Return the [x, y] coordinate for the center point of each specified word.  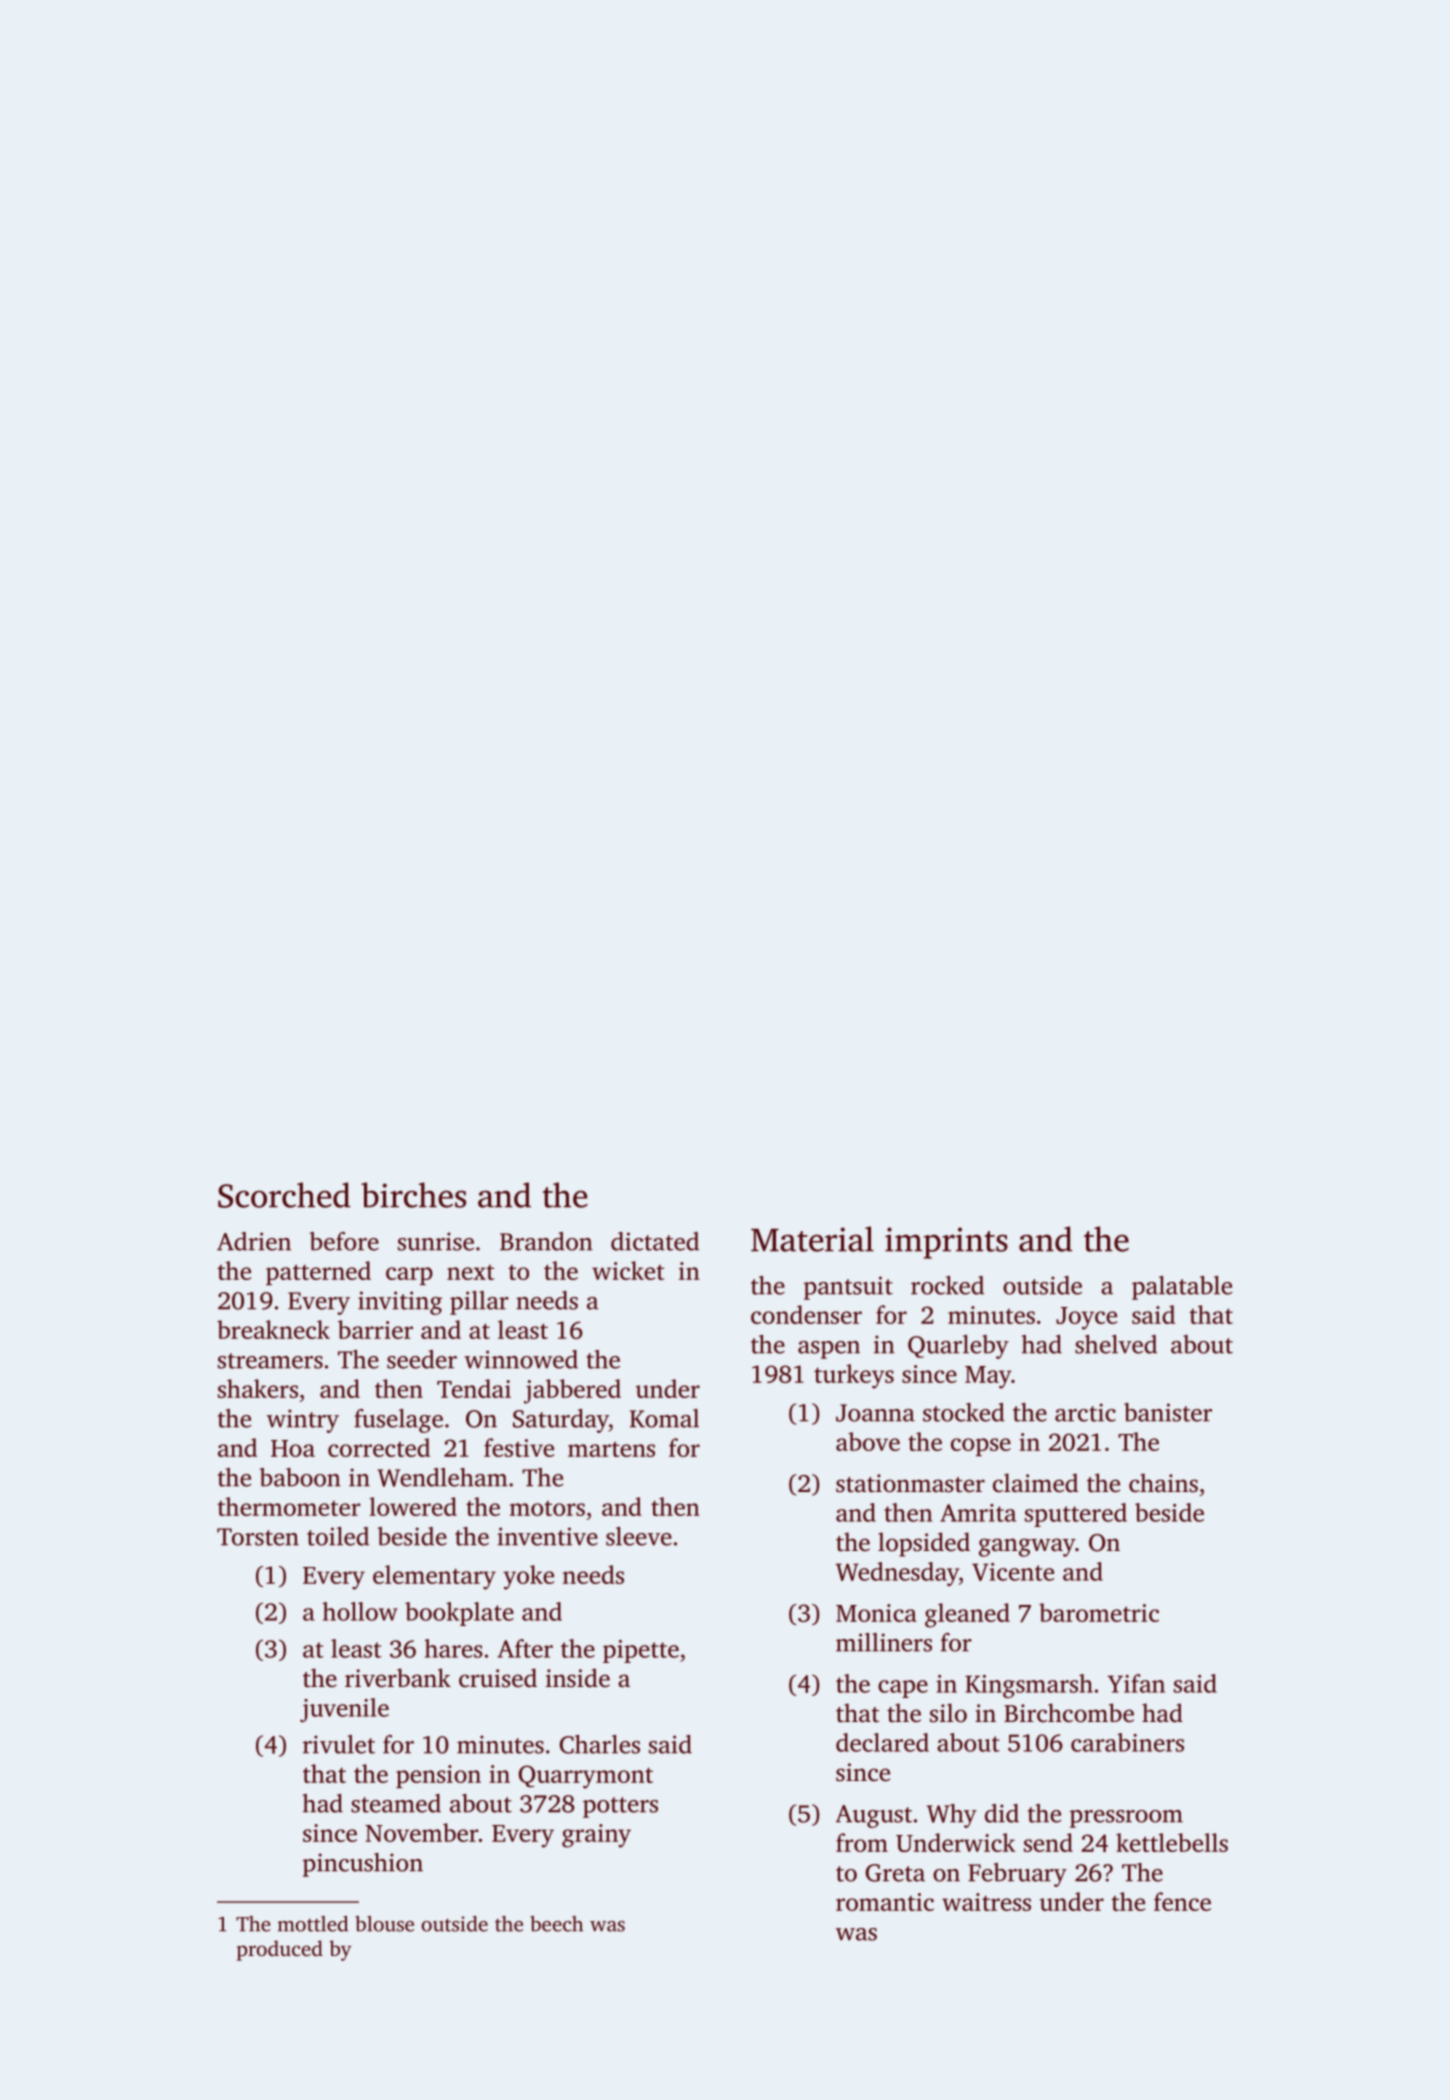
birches [413, 1195]
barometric [1099, 1612]
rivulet [339, 1744]
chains [1163, 1483]
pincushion [363, 1865]
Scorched [284, 1195]
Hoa [293, 1448]
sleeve [639, 1536]
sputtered [1076, 1515]
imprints [946, 1243]
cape [903, 1689]
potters [620, 1807]
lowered [413, 1506]
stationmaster [910, 1483]
